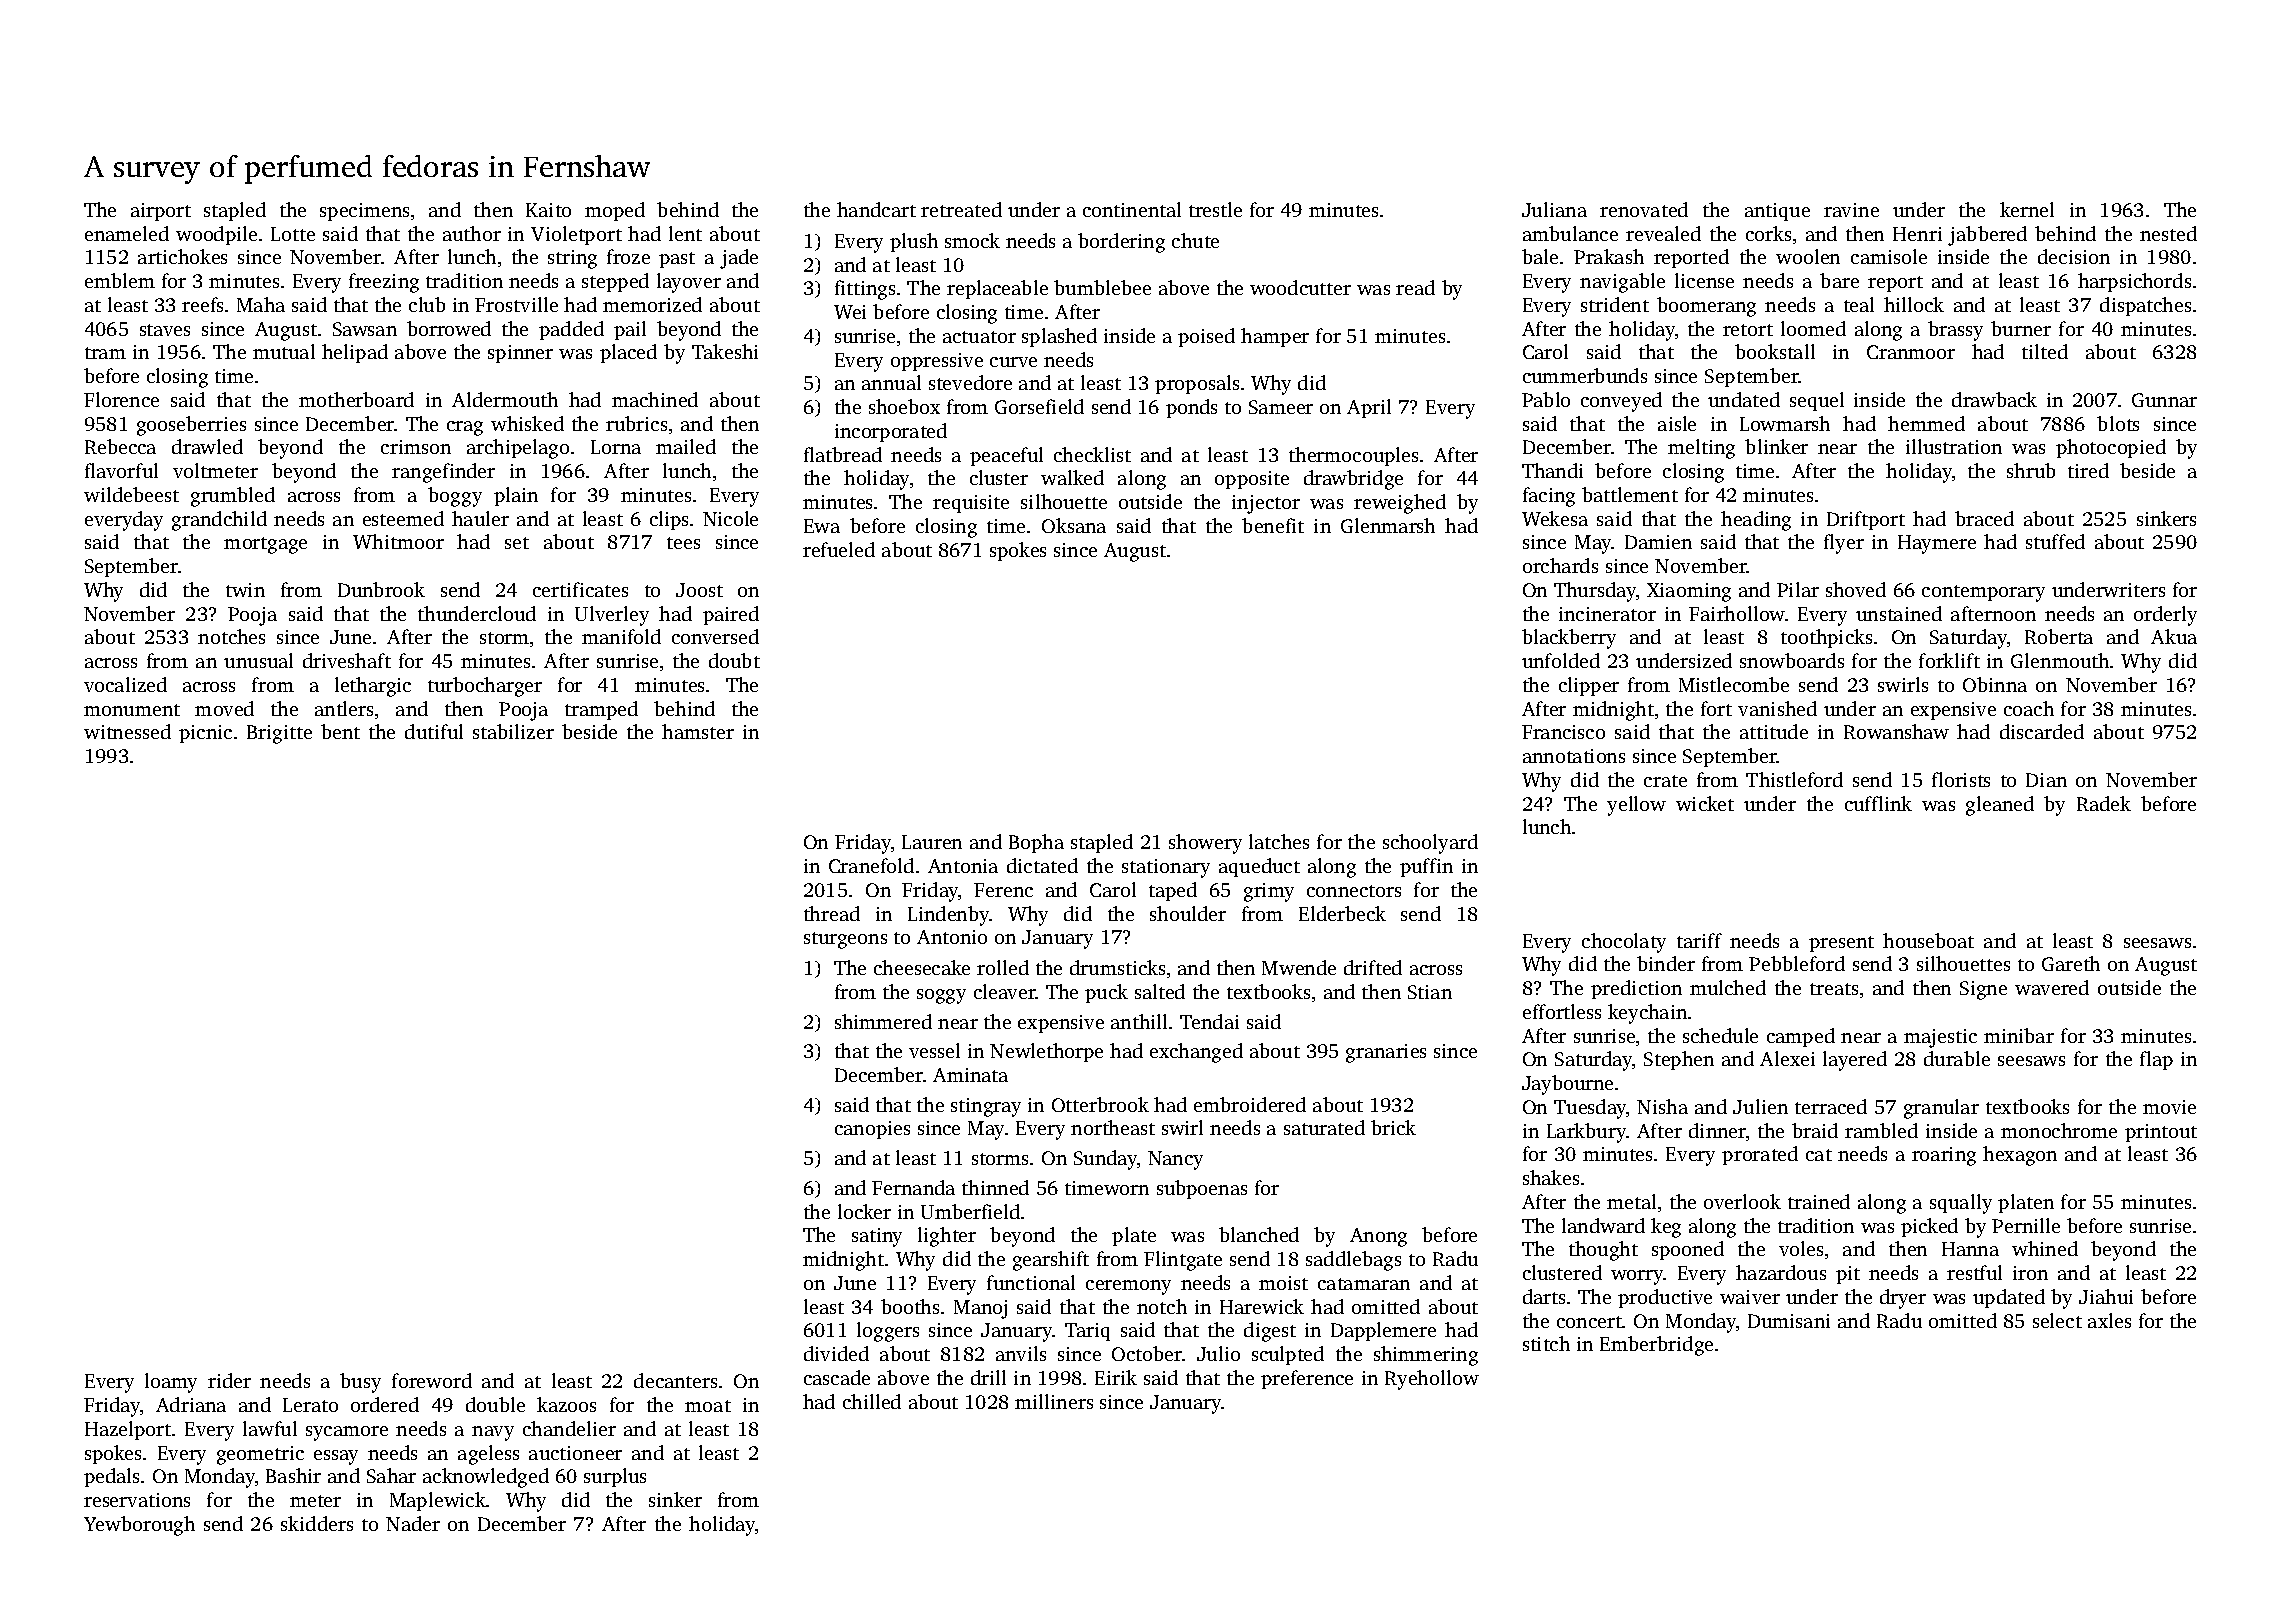  What do you see at coordinates (1054, 1401) in the screenshot?
I see `milliners` at bounding box center [1054, 1401].
